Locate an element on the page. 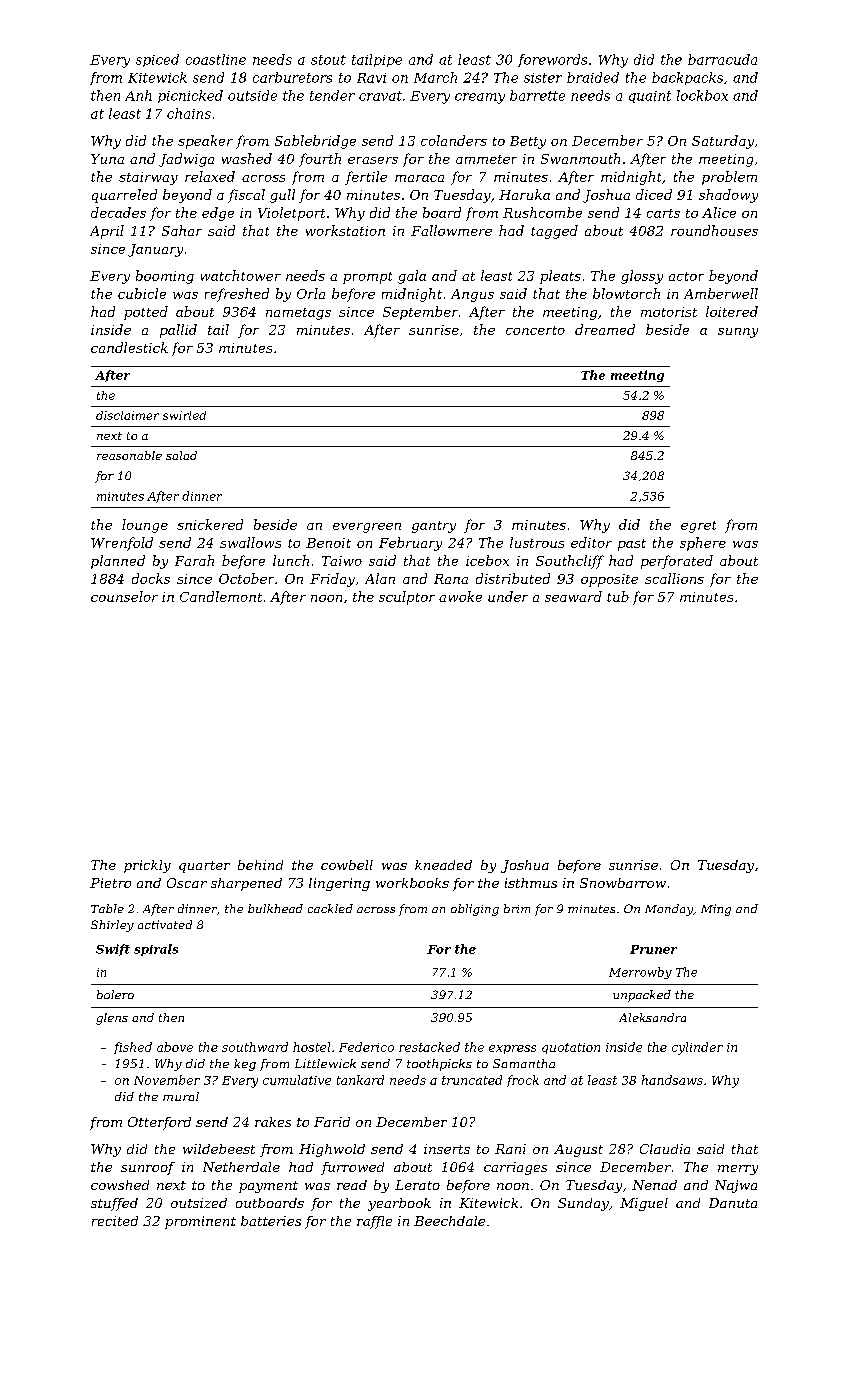  mural is located at coordinates (181, 1096).
